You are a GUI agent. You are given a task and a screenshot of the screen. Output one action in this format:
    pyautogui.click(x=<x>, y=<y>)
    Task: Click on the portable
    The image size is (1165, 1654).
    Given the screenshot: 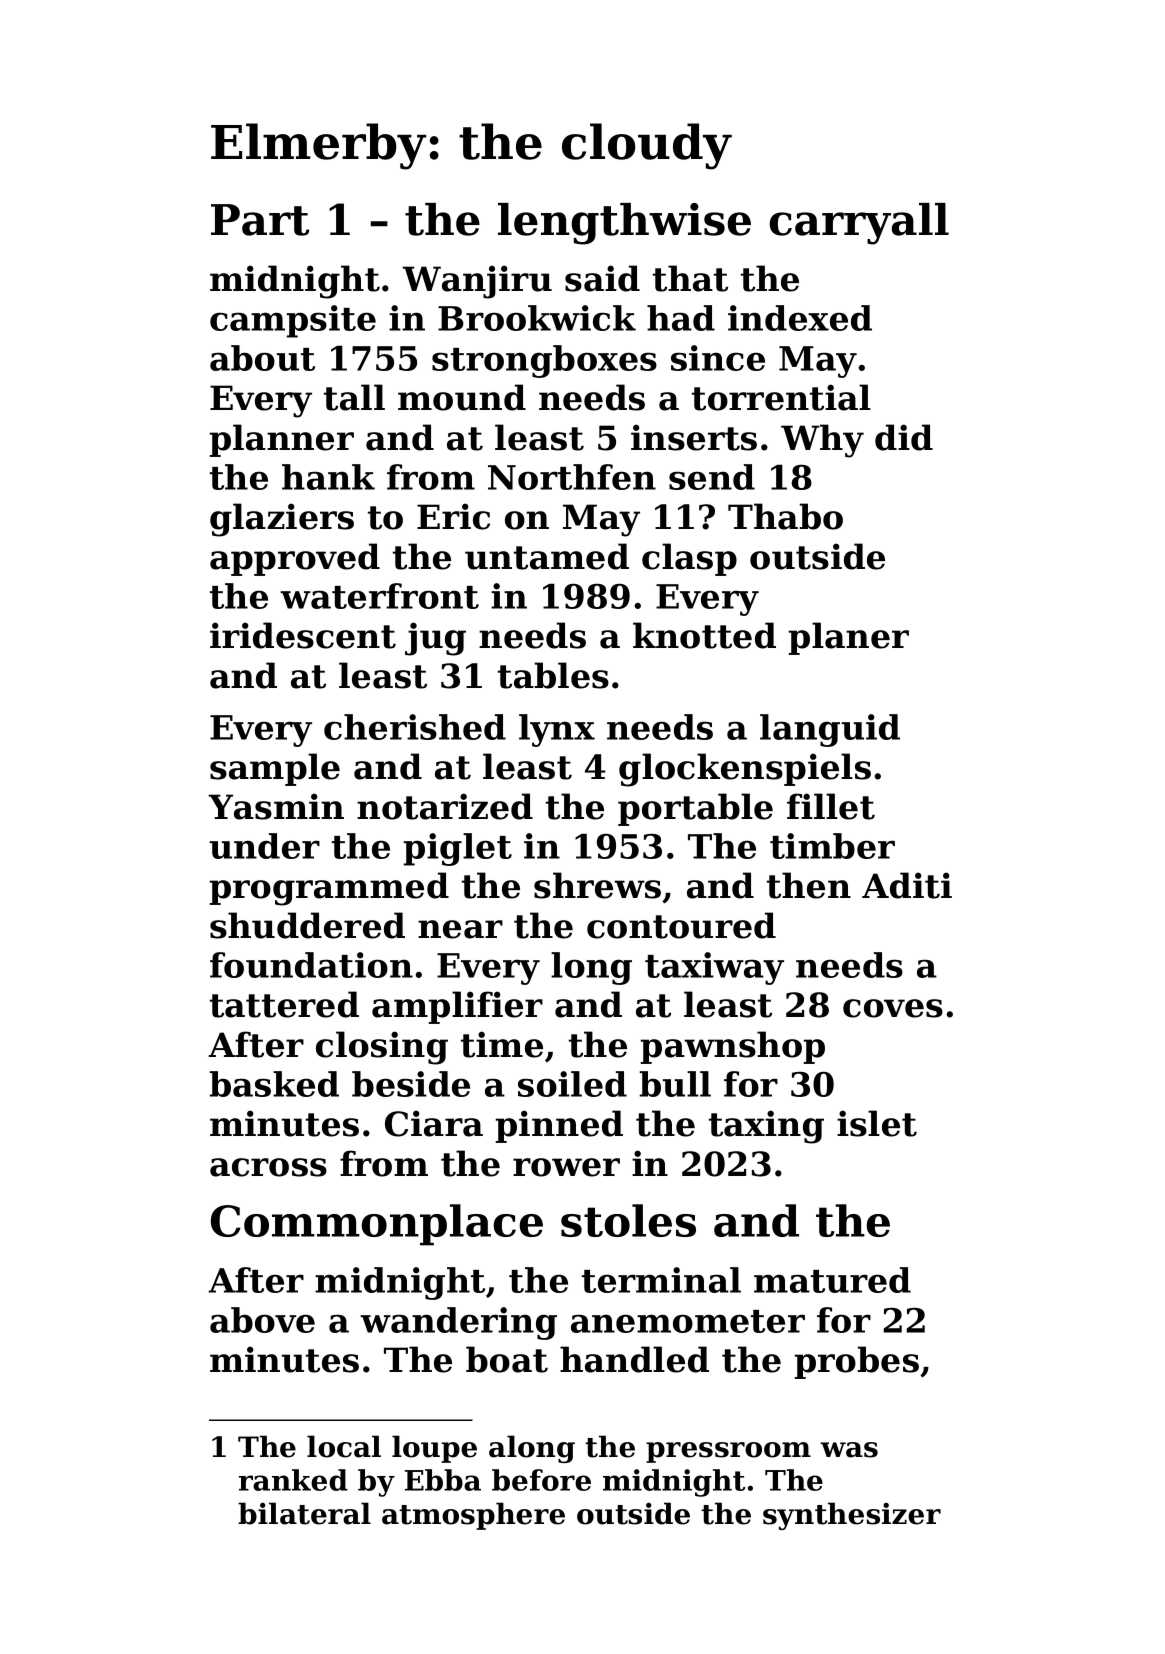 What is the action you would take?
    pyautogui.click(x=695, y=809)
